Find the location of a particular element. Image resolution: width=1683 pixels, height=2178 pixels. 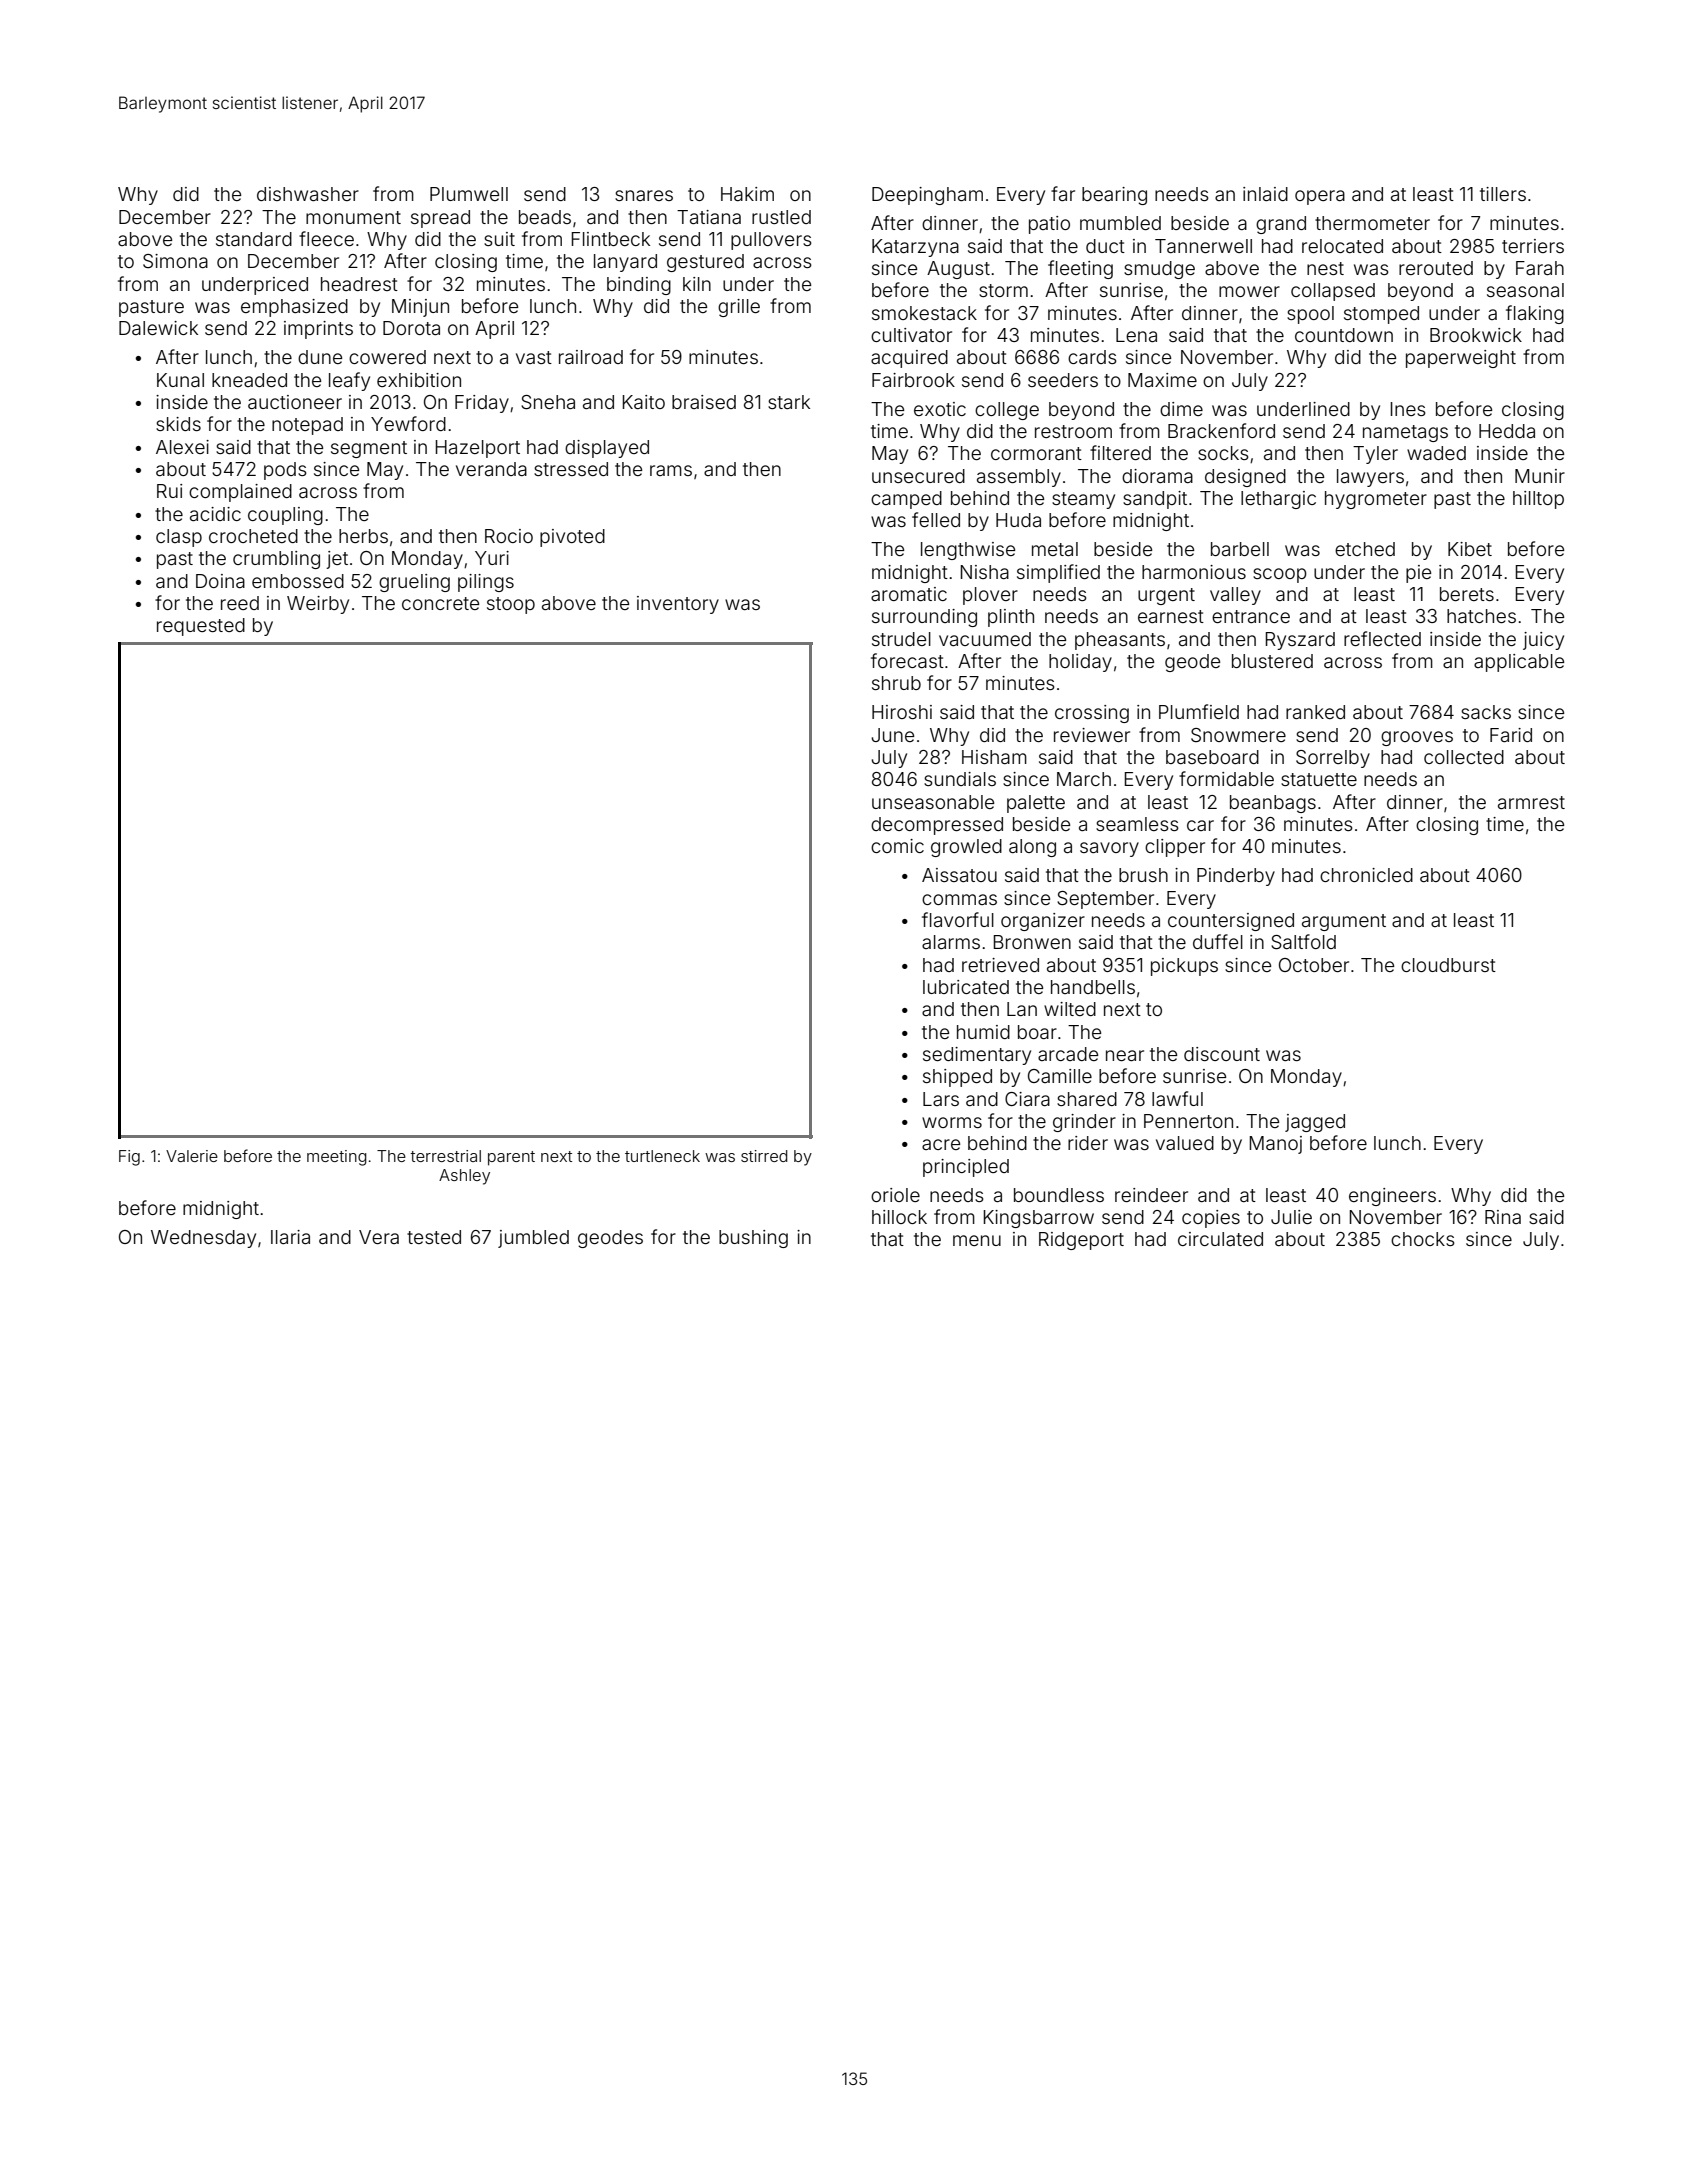

Tyler is located at coordinates (1375, 455).
